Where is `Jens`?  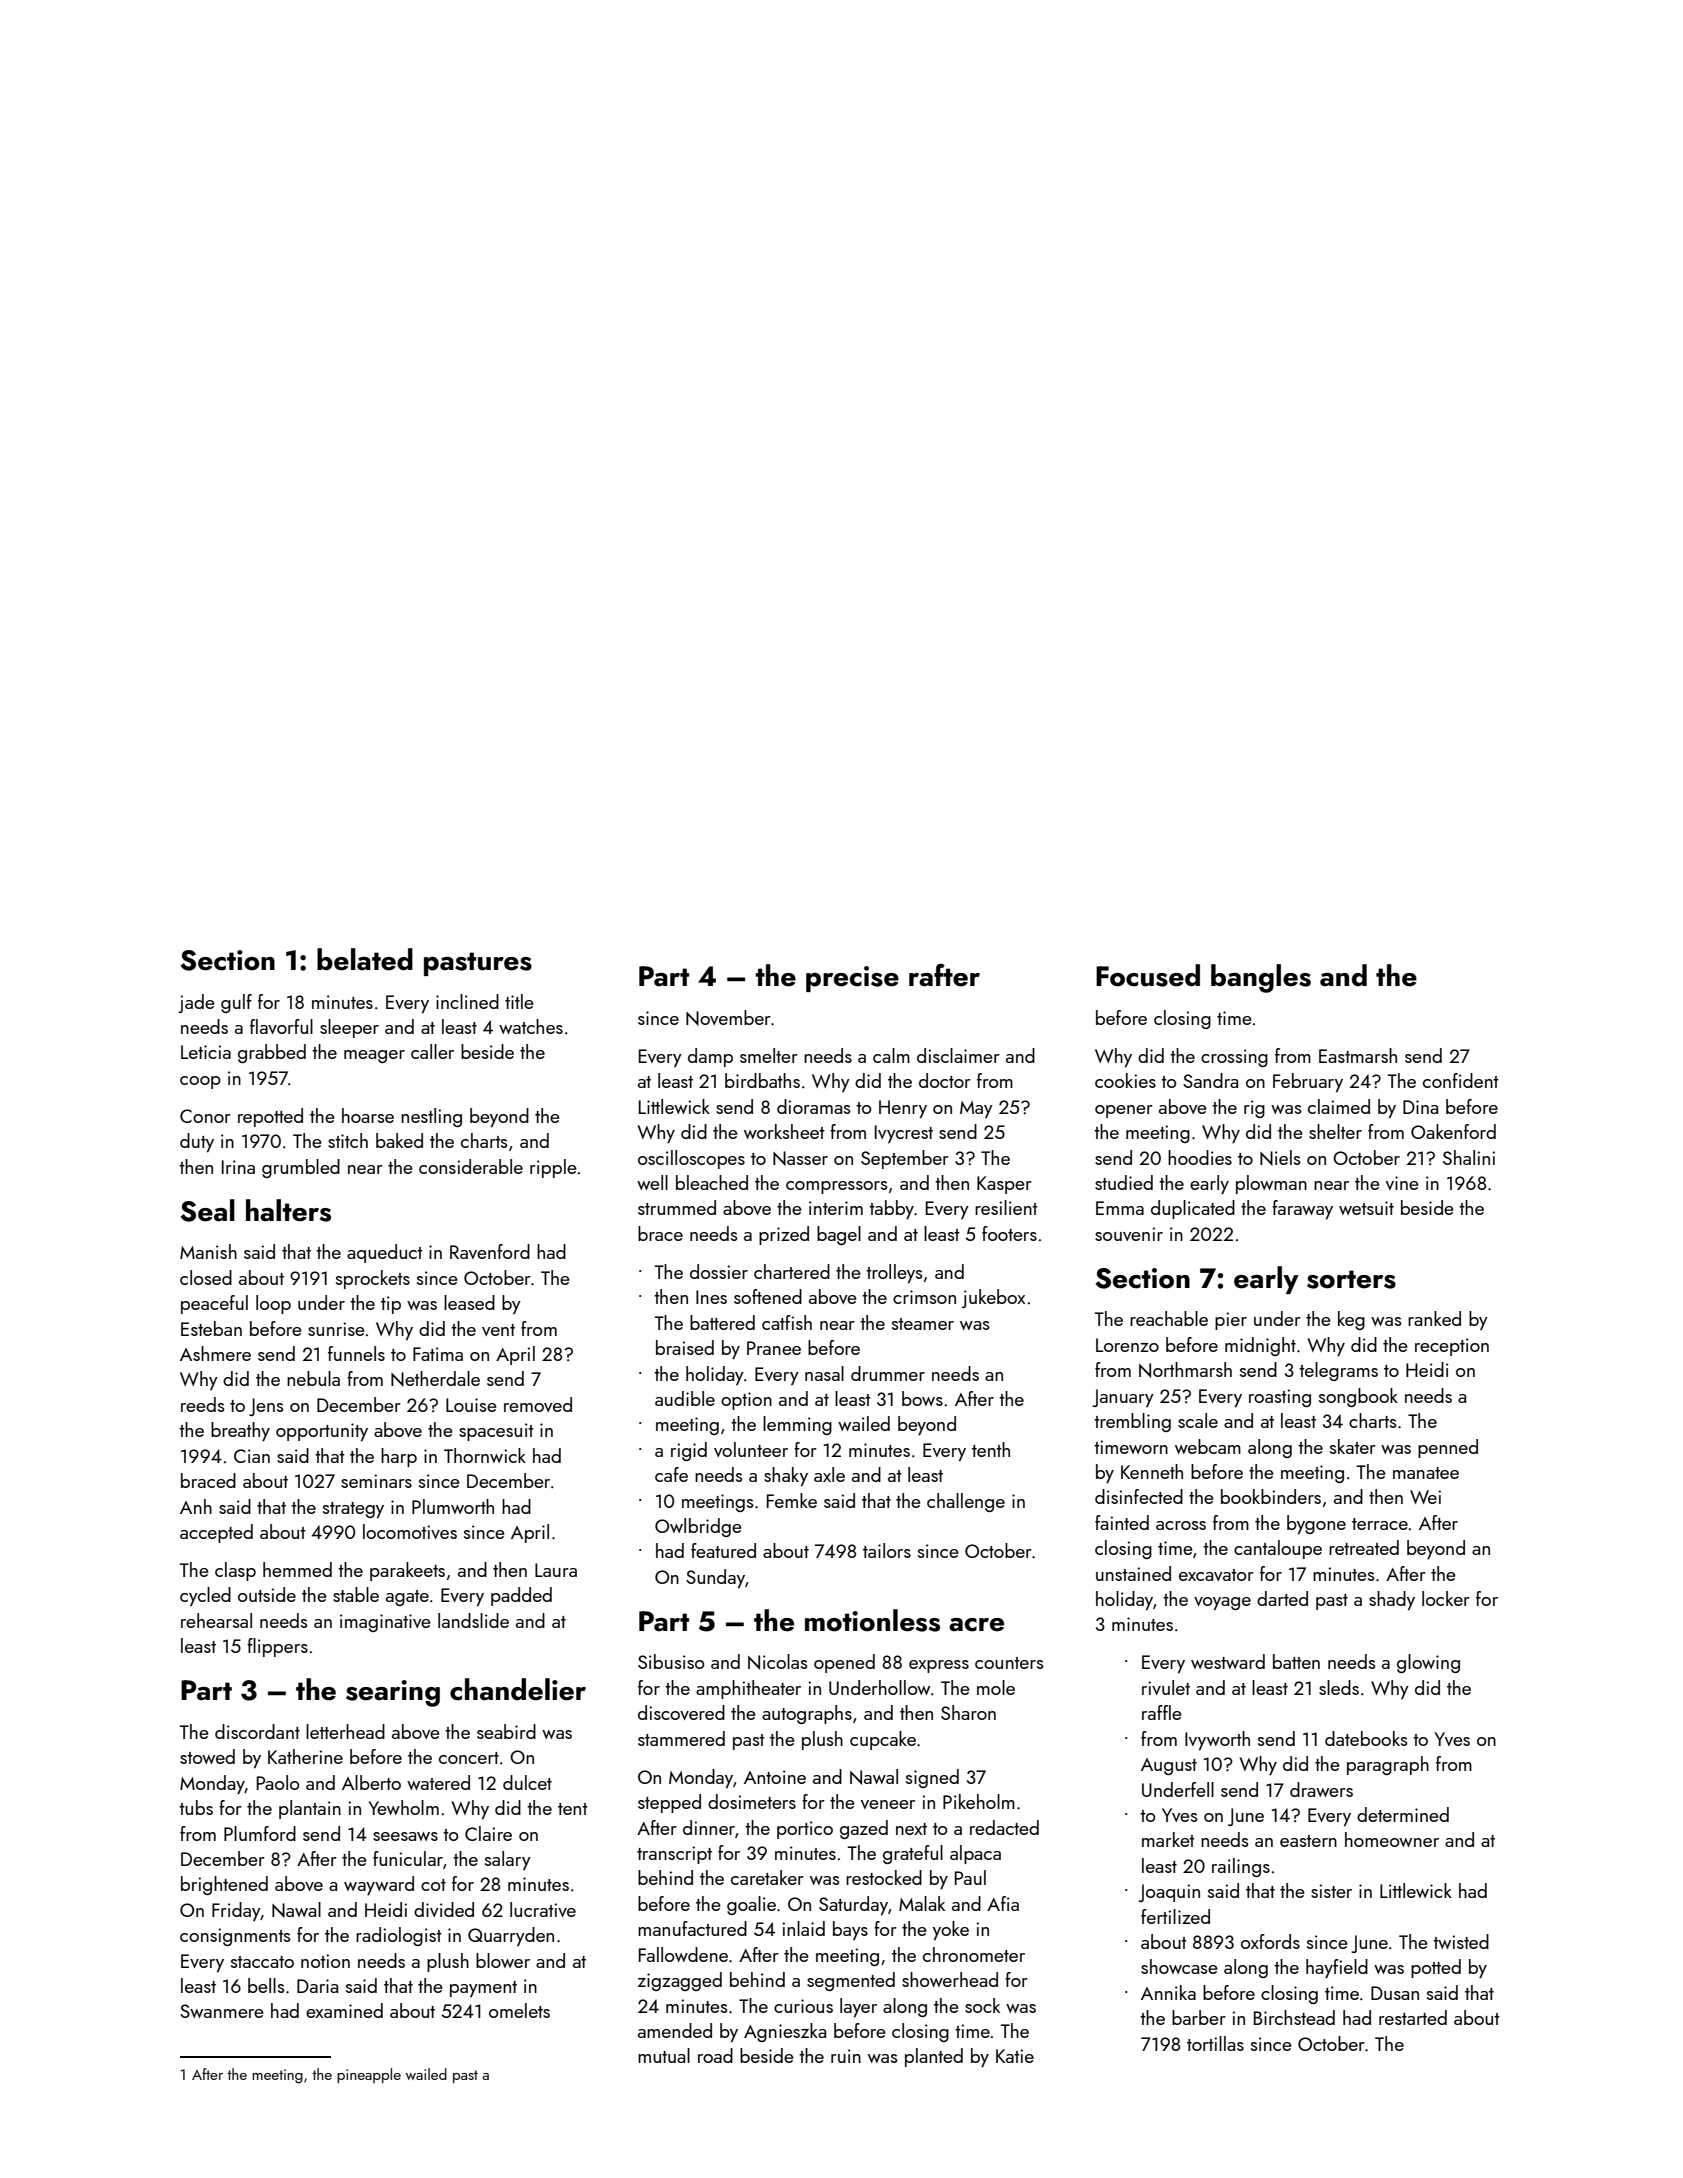 Jens is located at coordinates (266, 1407).
